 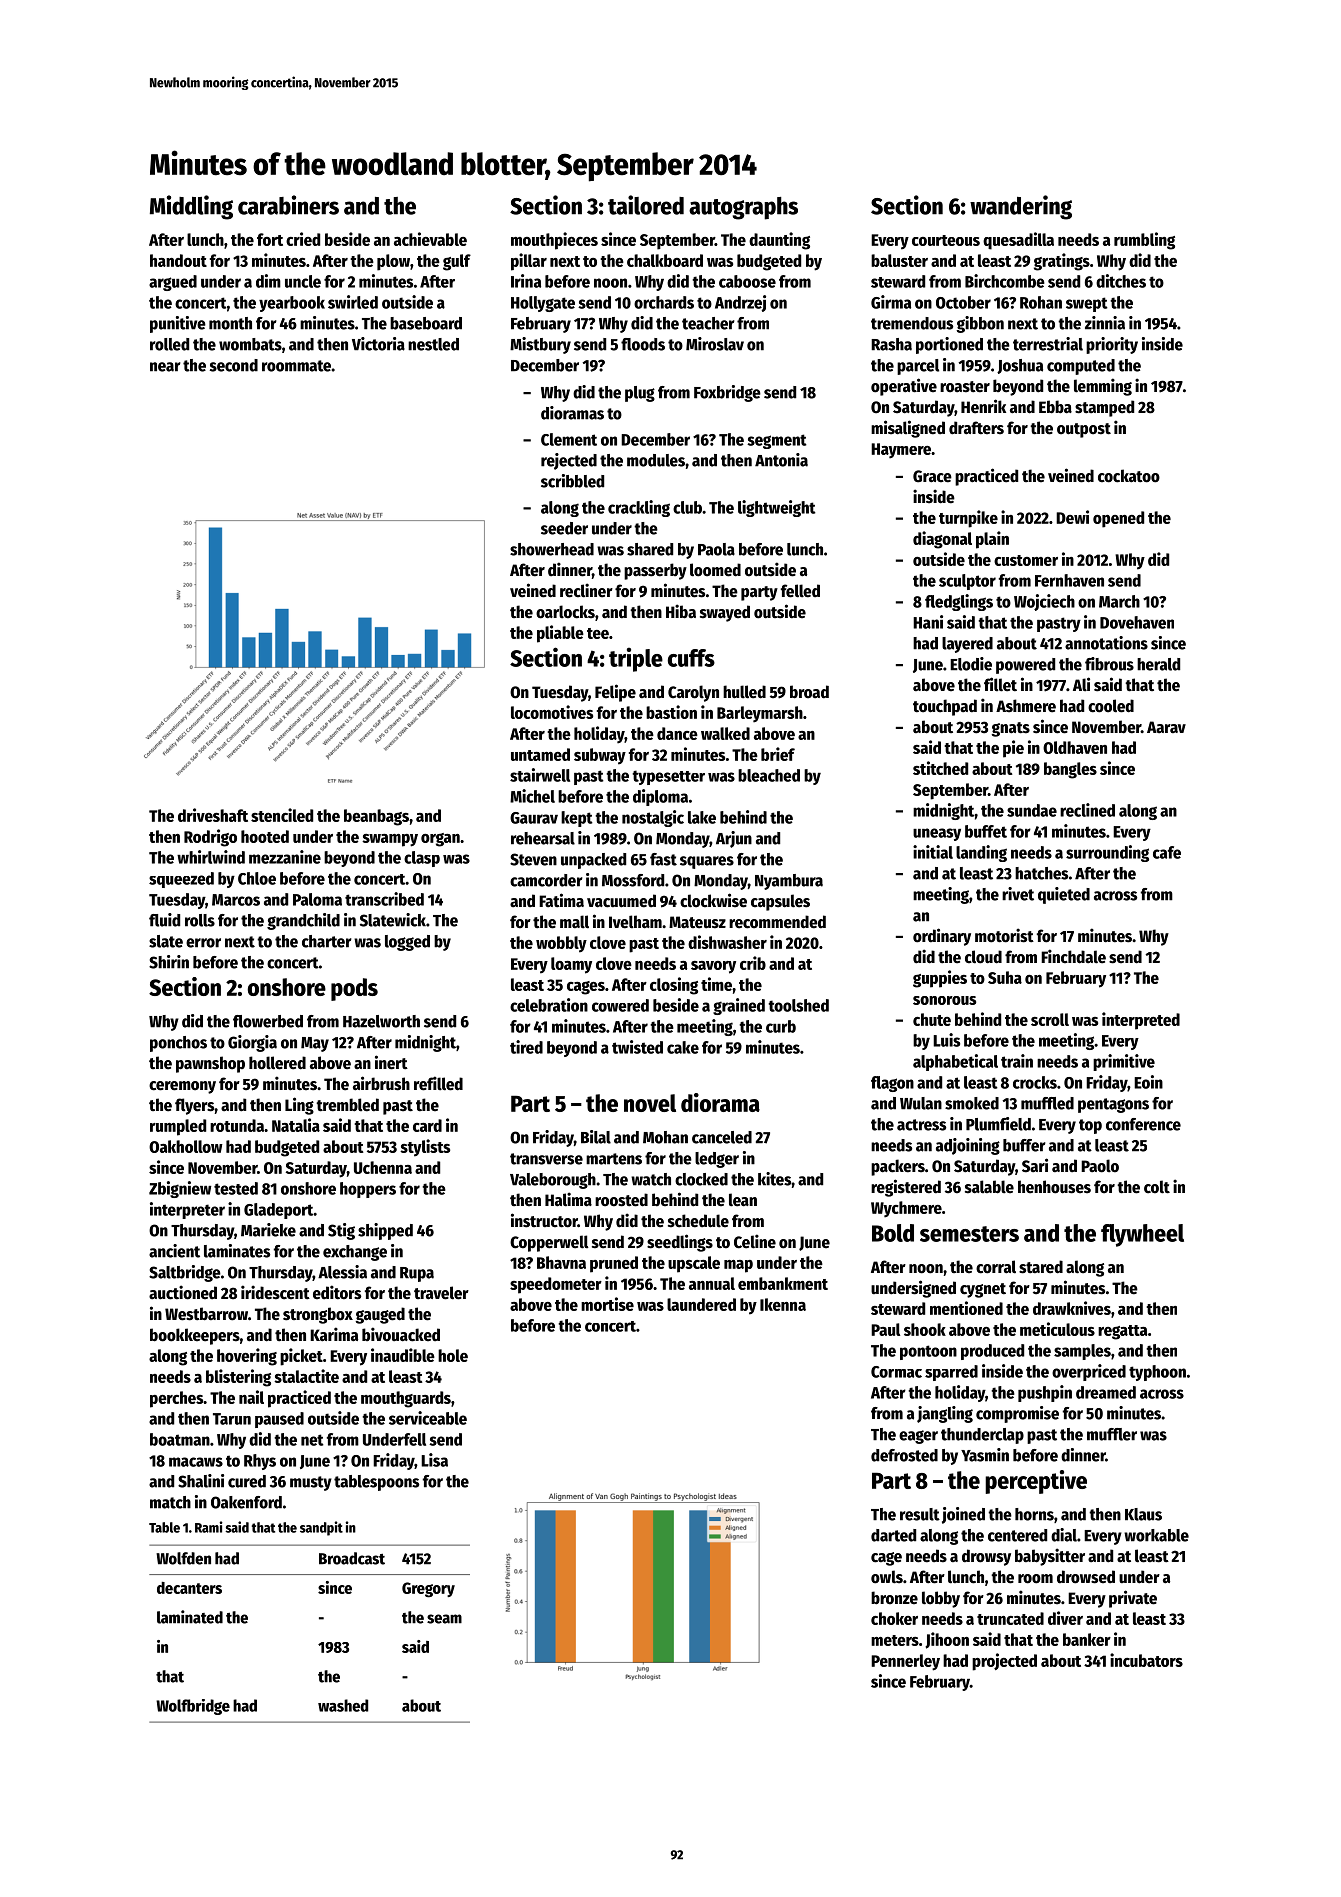 I want to click on Victoria, so click(x=378, y=344).
